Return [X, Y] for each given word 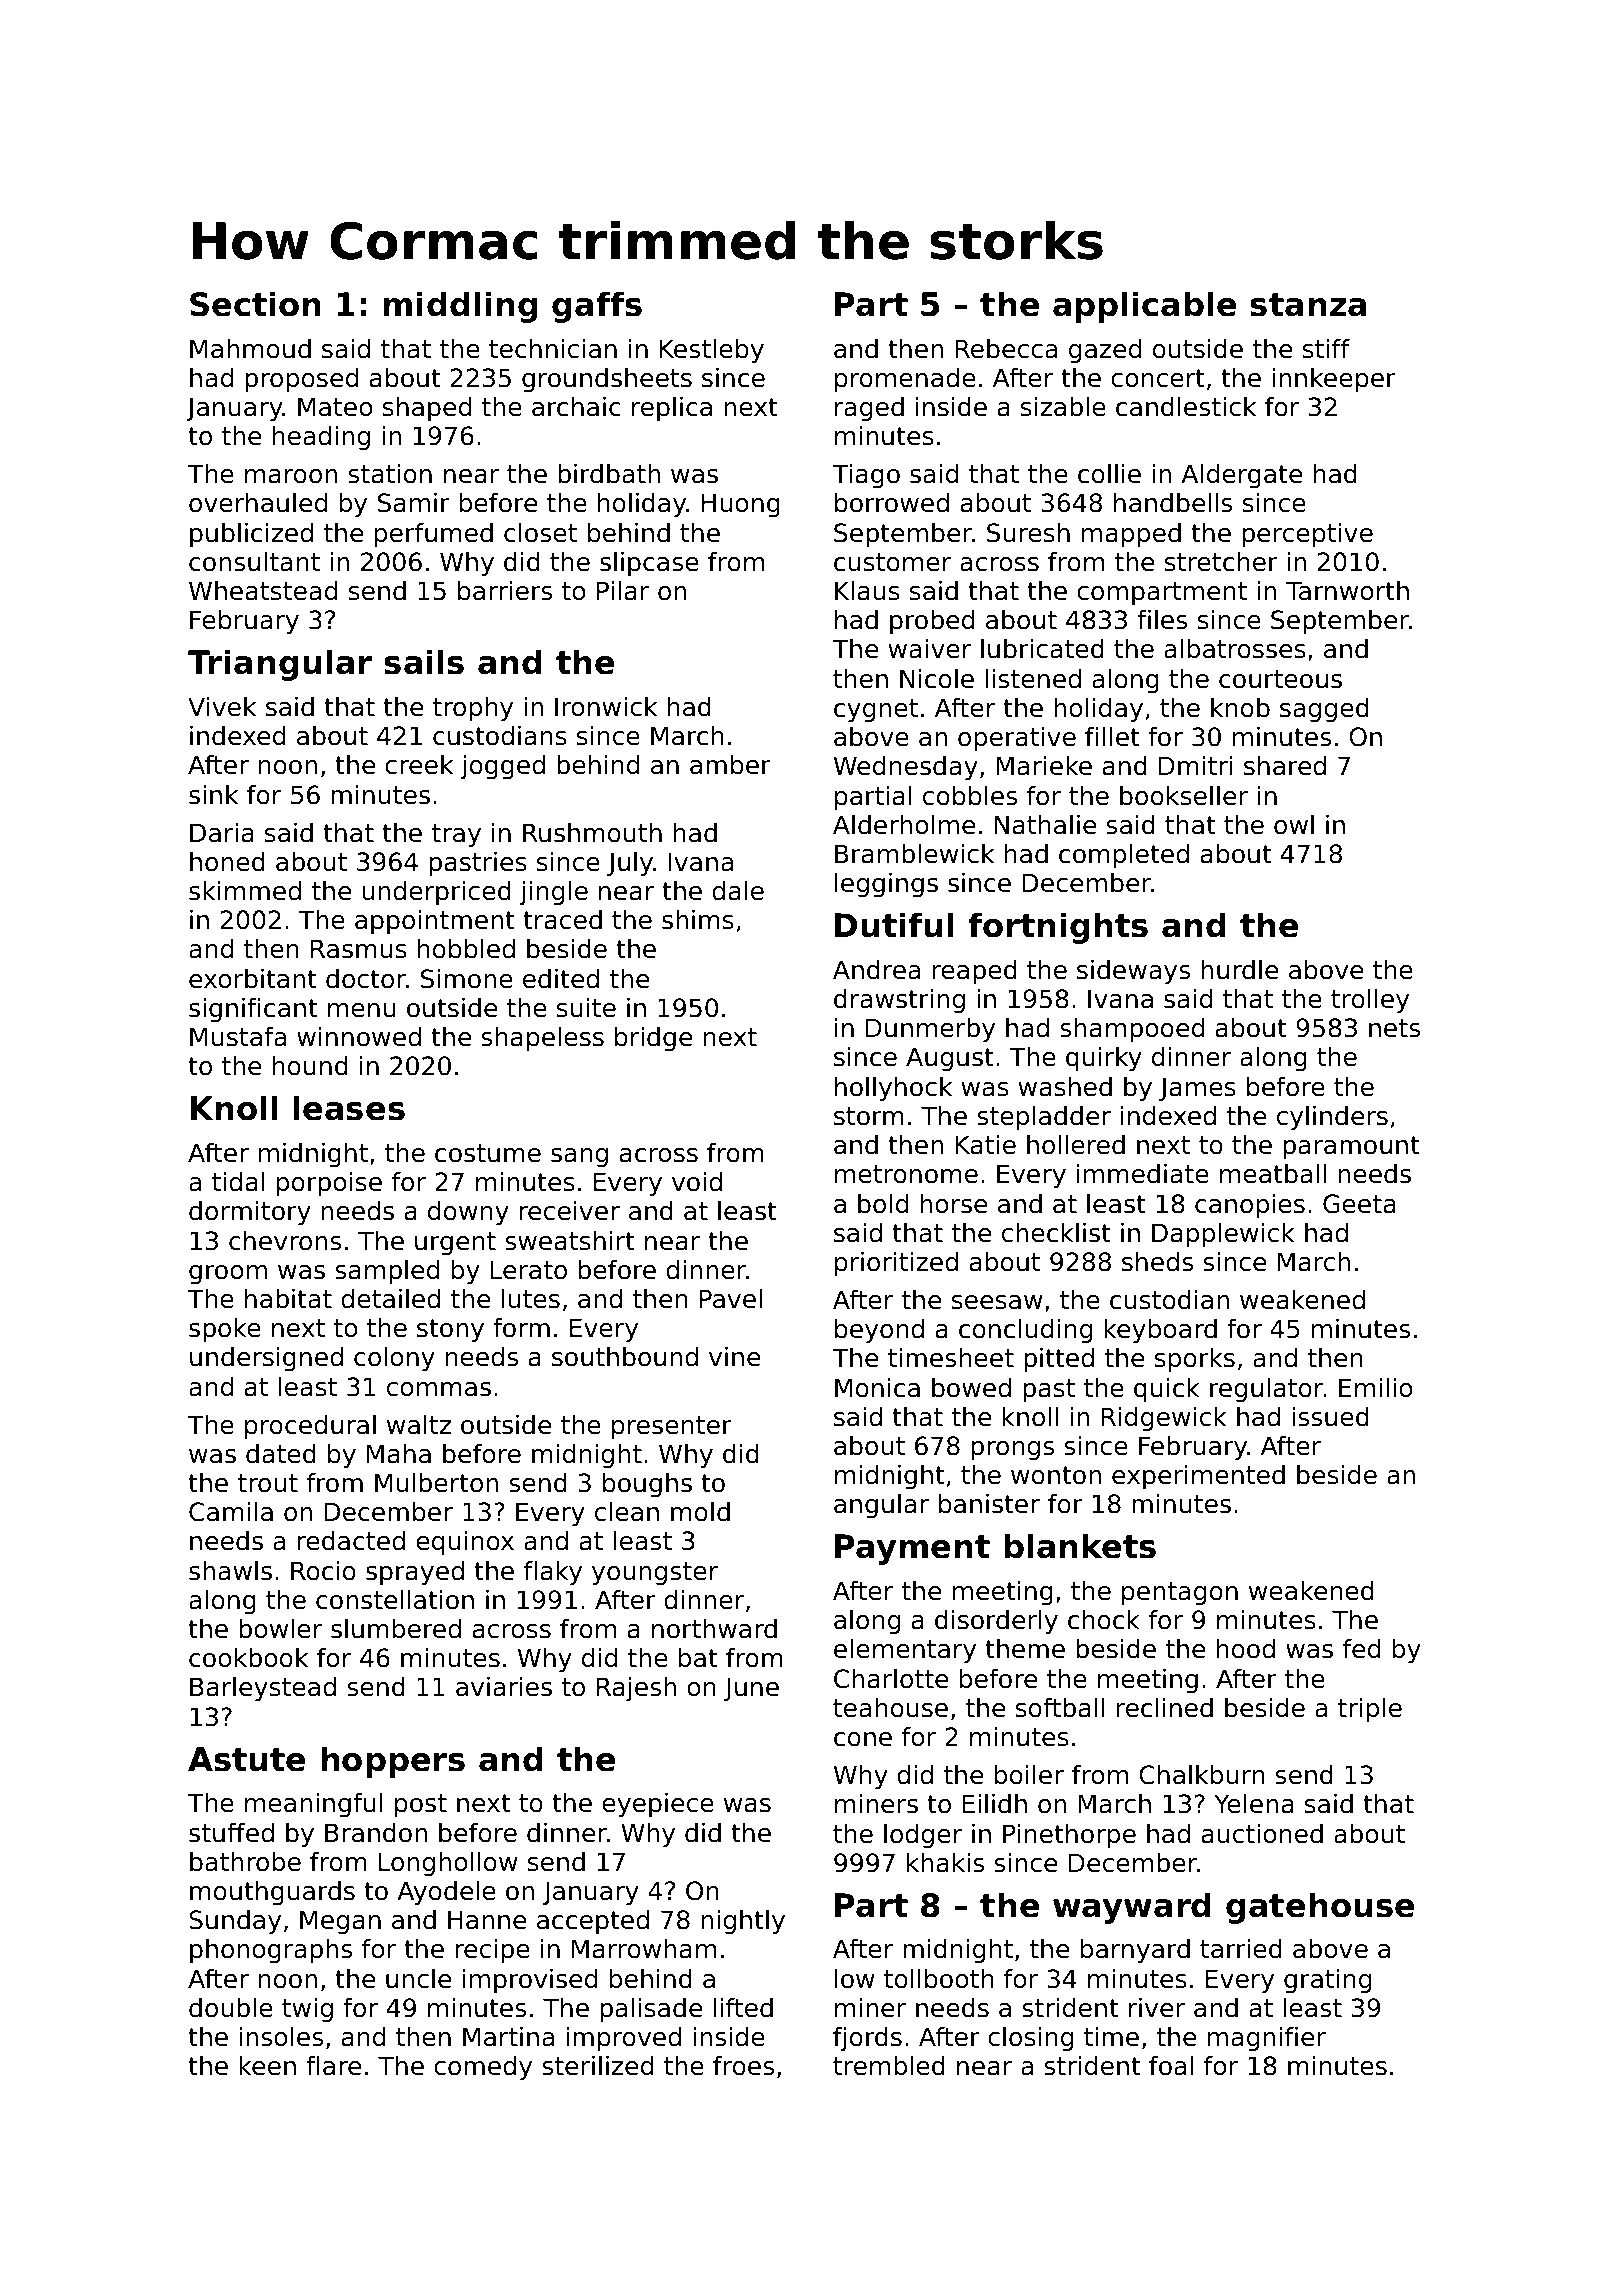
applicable [1145, 307]
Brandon [376, 1833]
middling [460, 307]
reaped [975, 972]
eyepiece [658, 1805]
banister [989, 1504]
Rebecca [1006, 349]
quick [1167, 1390]
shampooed [1132, 1030]
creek [419, 765]
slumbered [396, 1629]
